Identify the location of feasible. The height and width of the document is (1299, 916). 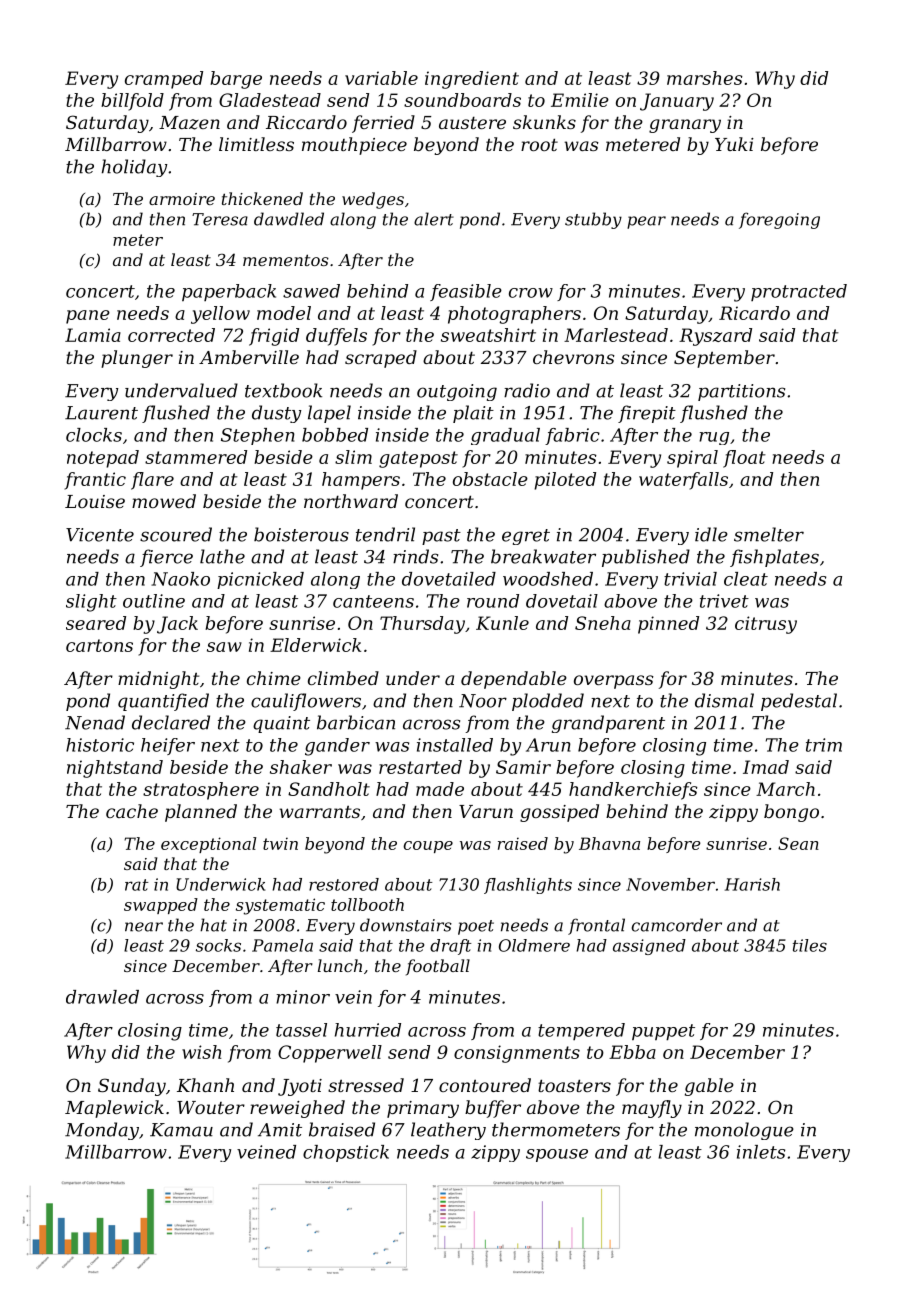
(466, 292).
